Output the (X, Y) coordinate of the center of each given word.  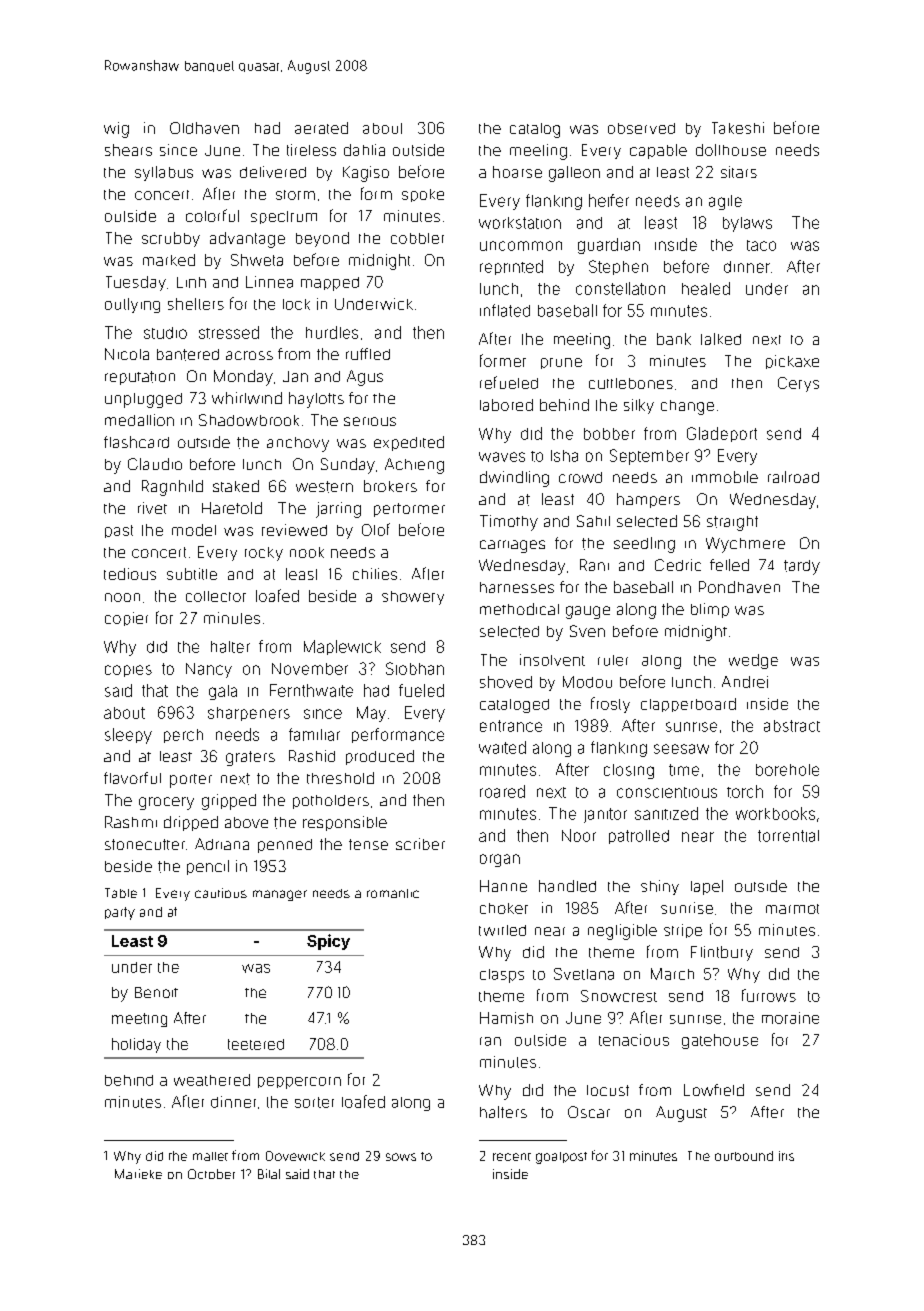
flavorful (132, 778)
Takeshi (738, 128)
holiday (136, 1045)
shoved (506, 682)
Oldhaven (204, 128)
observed (641, 128)
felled (729, 565)
